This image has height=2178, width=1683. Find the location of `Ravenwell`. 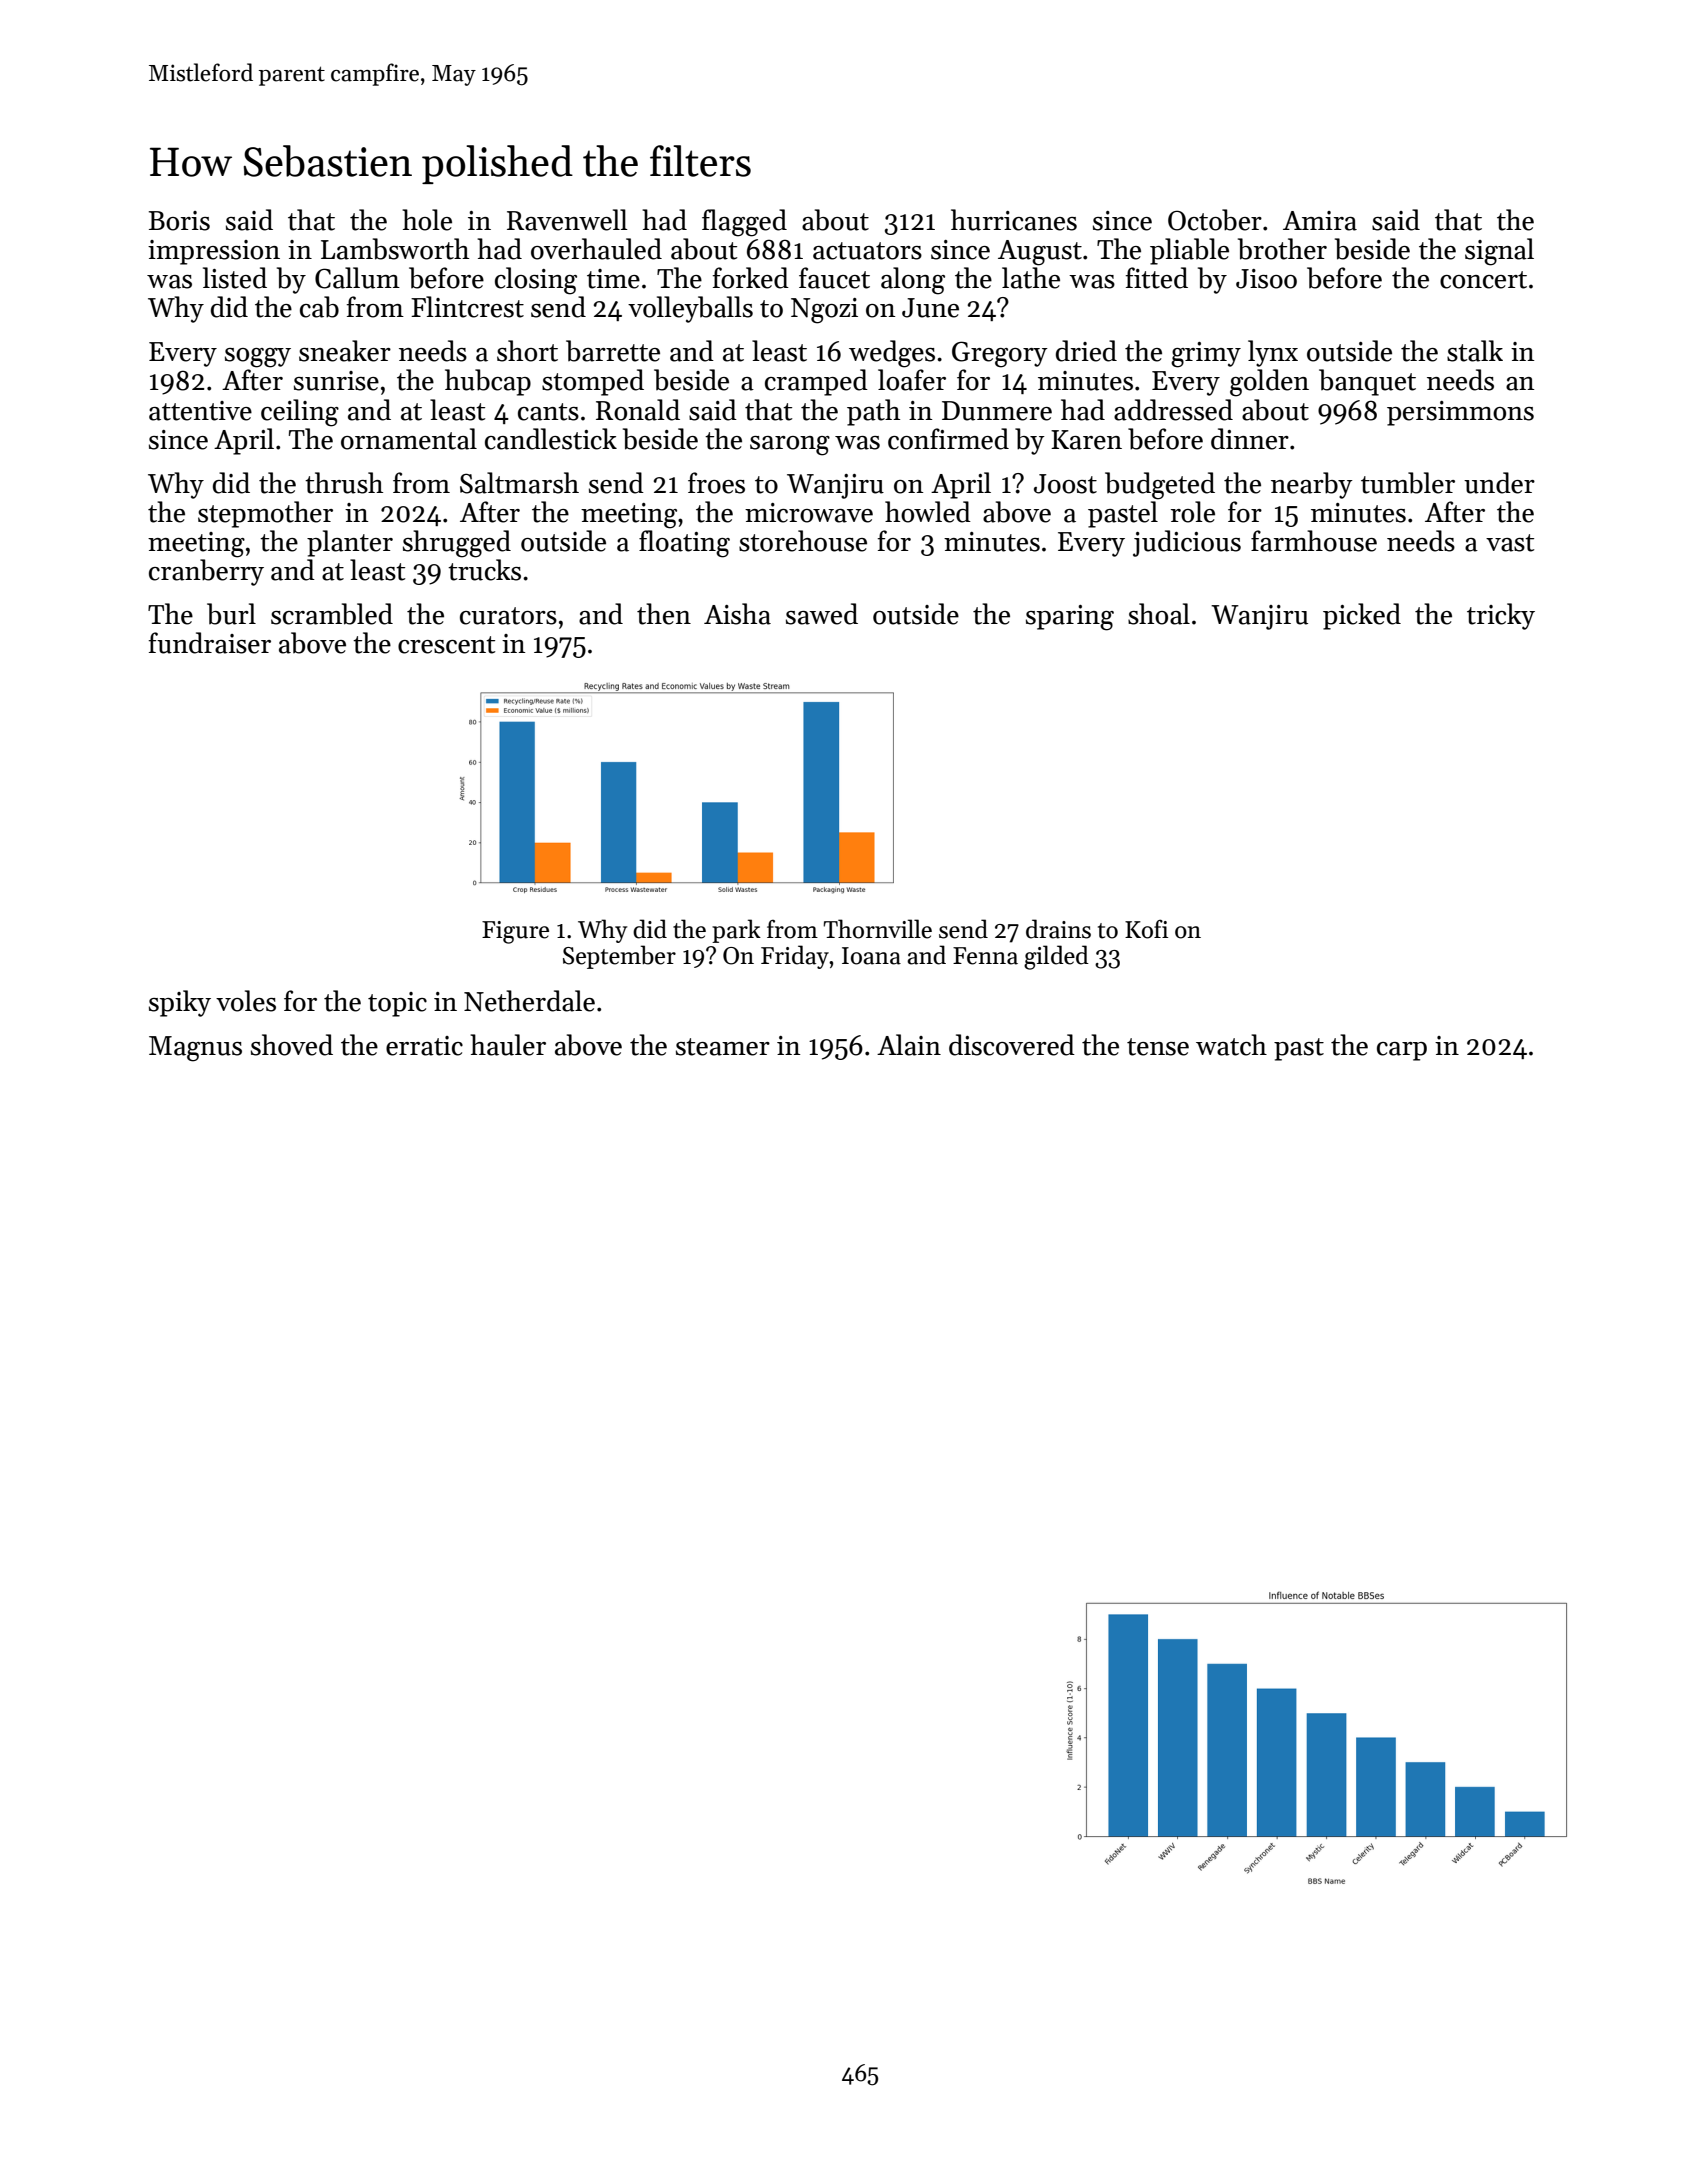

Ravenwell is located at coordinates (567, 220).
